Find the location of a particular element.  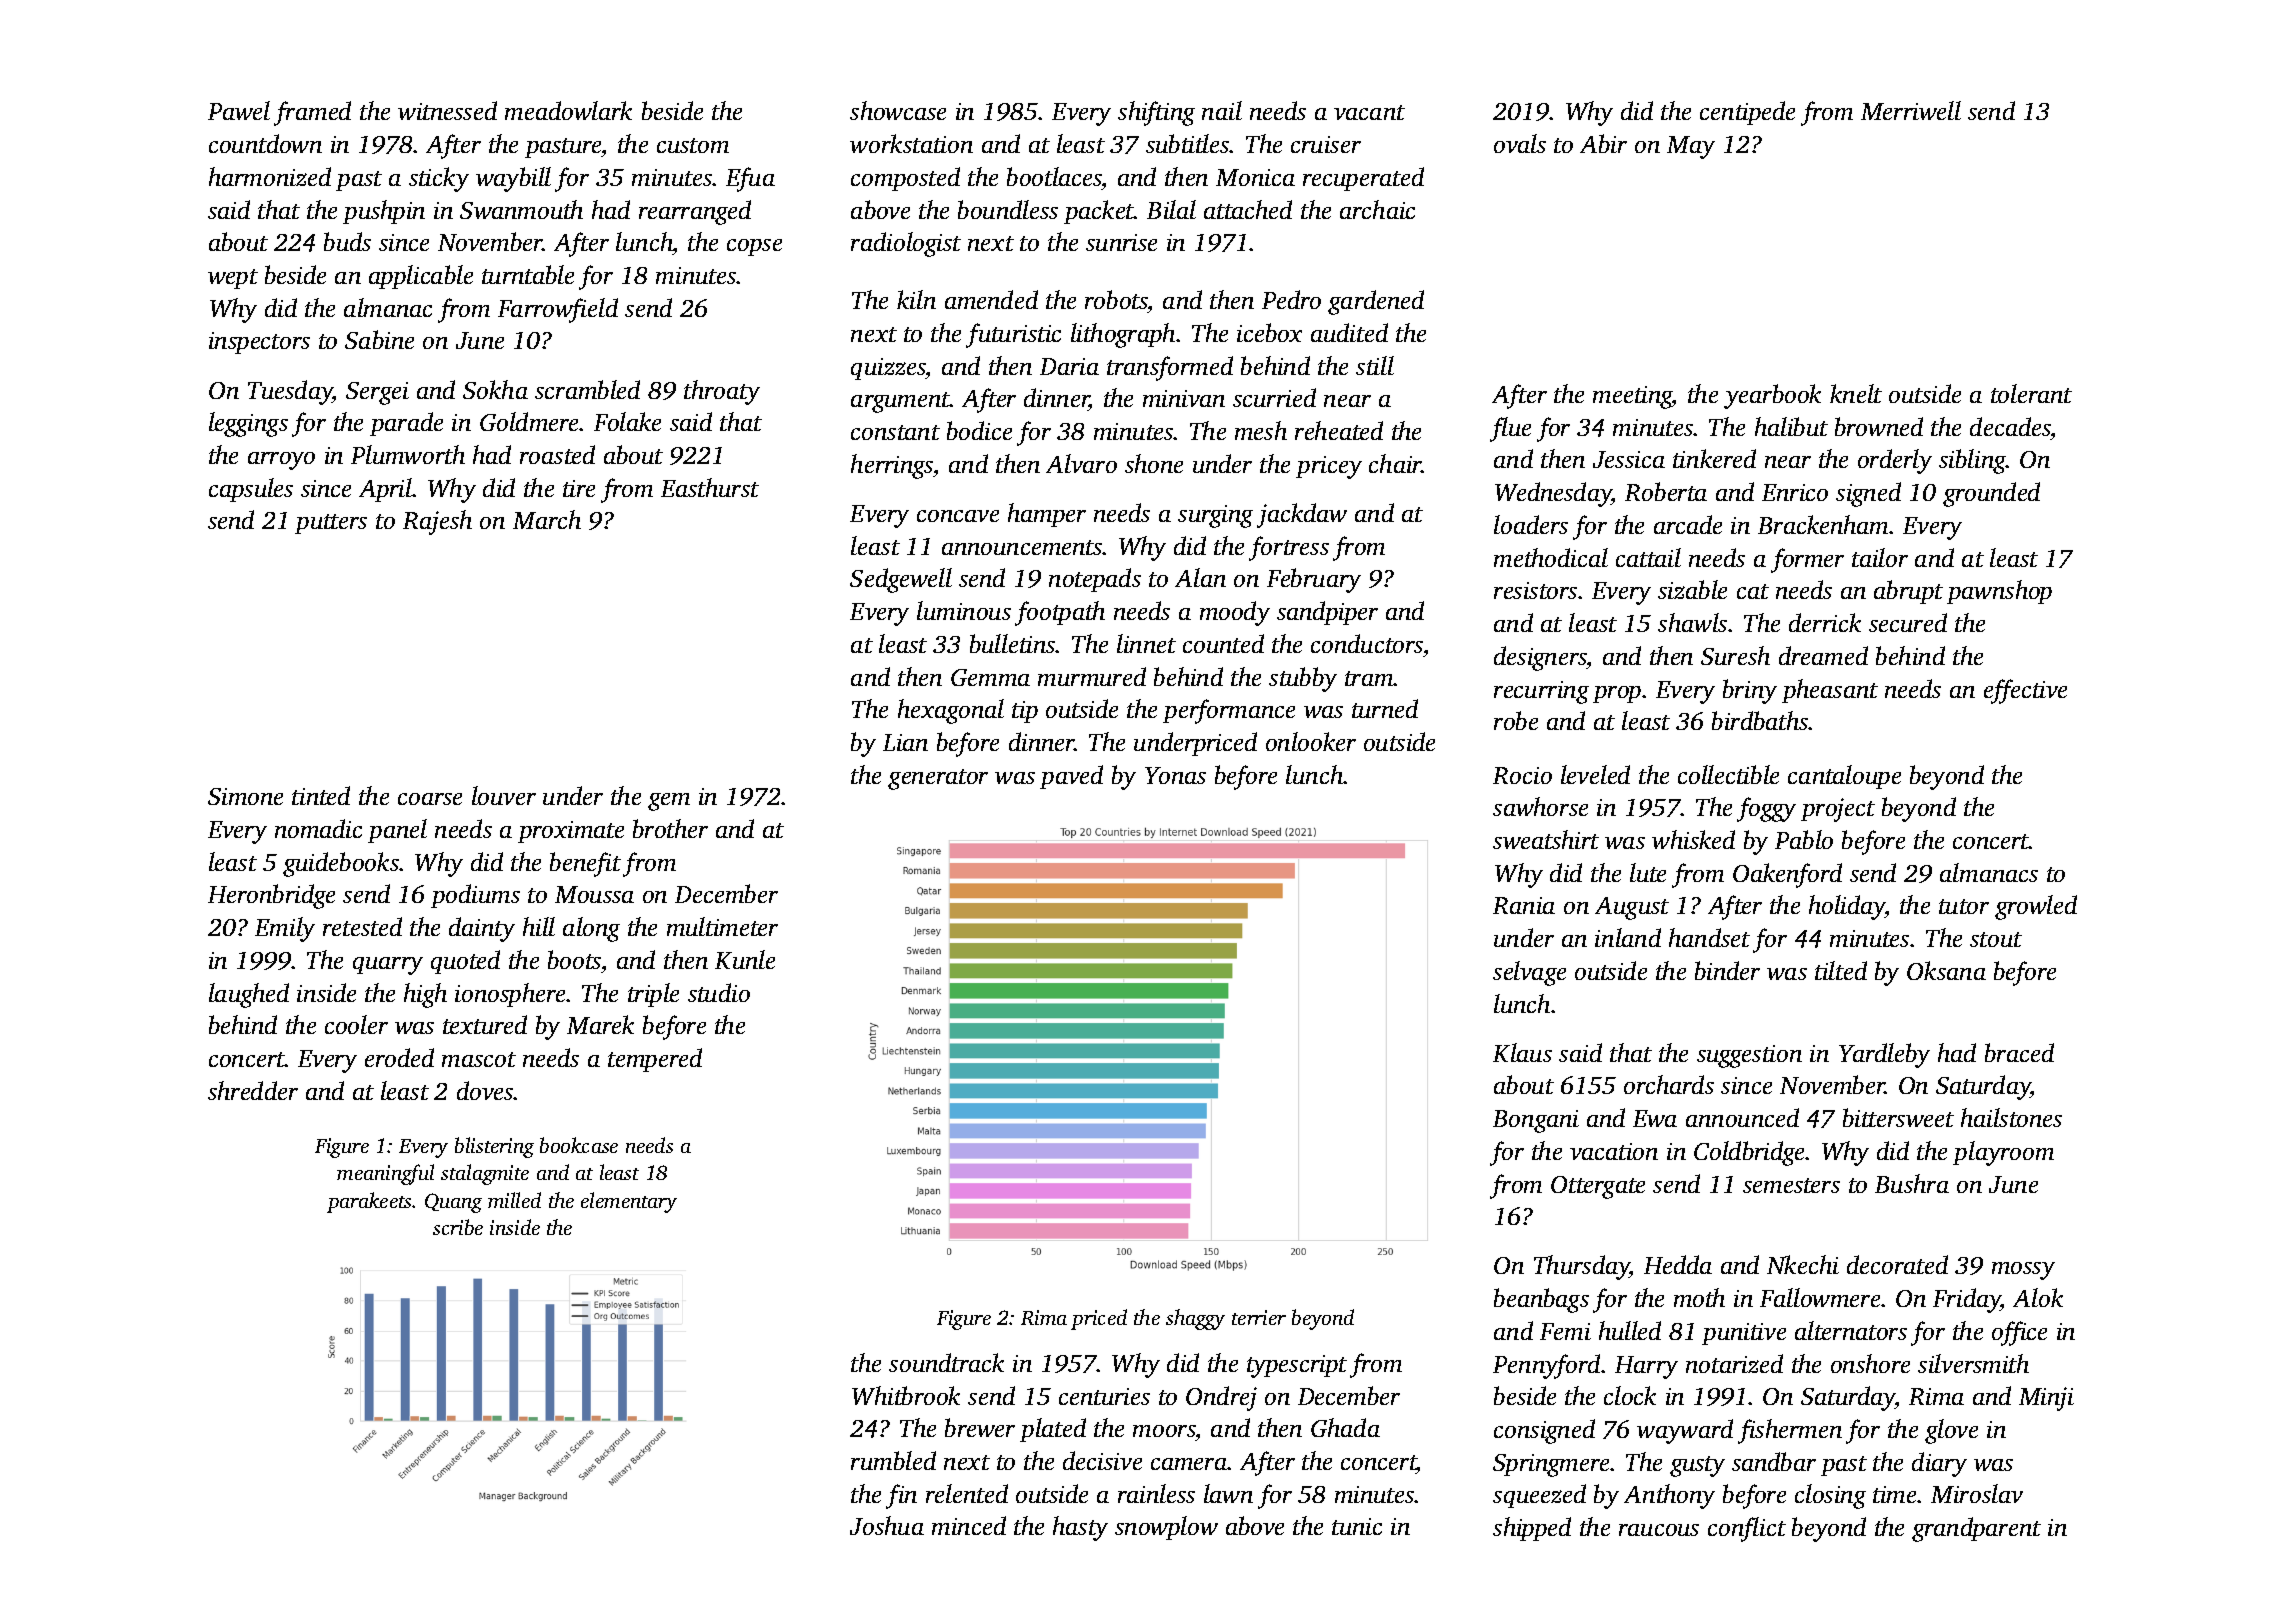

meadowlark is located at coordinates (568, 110).
